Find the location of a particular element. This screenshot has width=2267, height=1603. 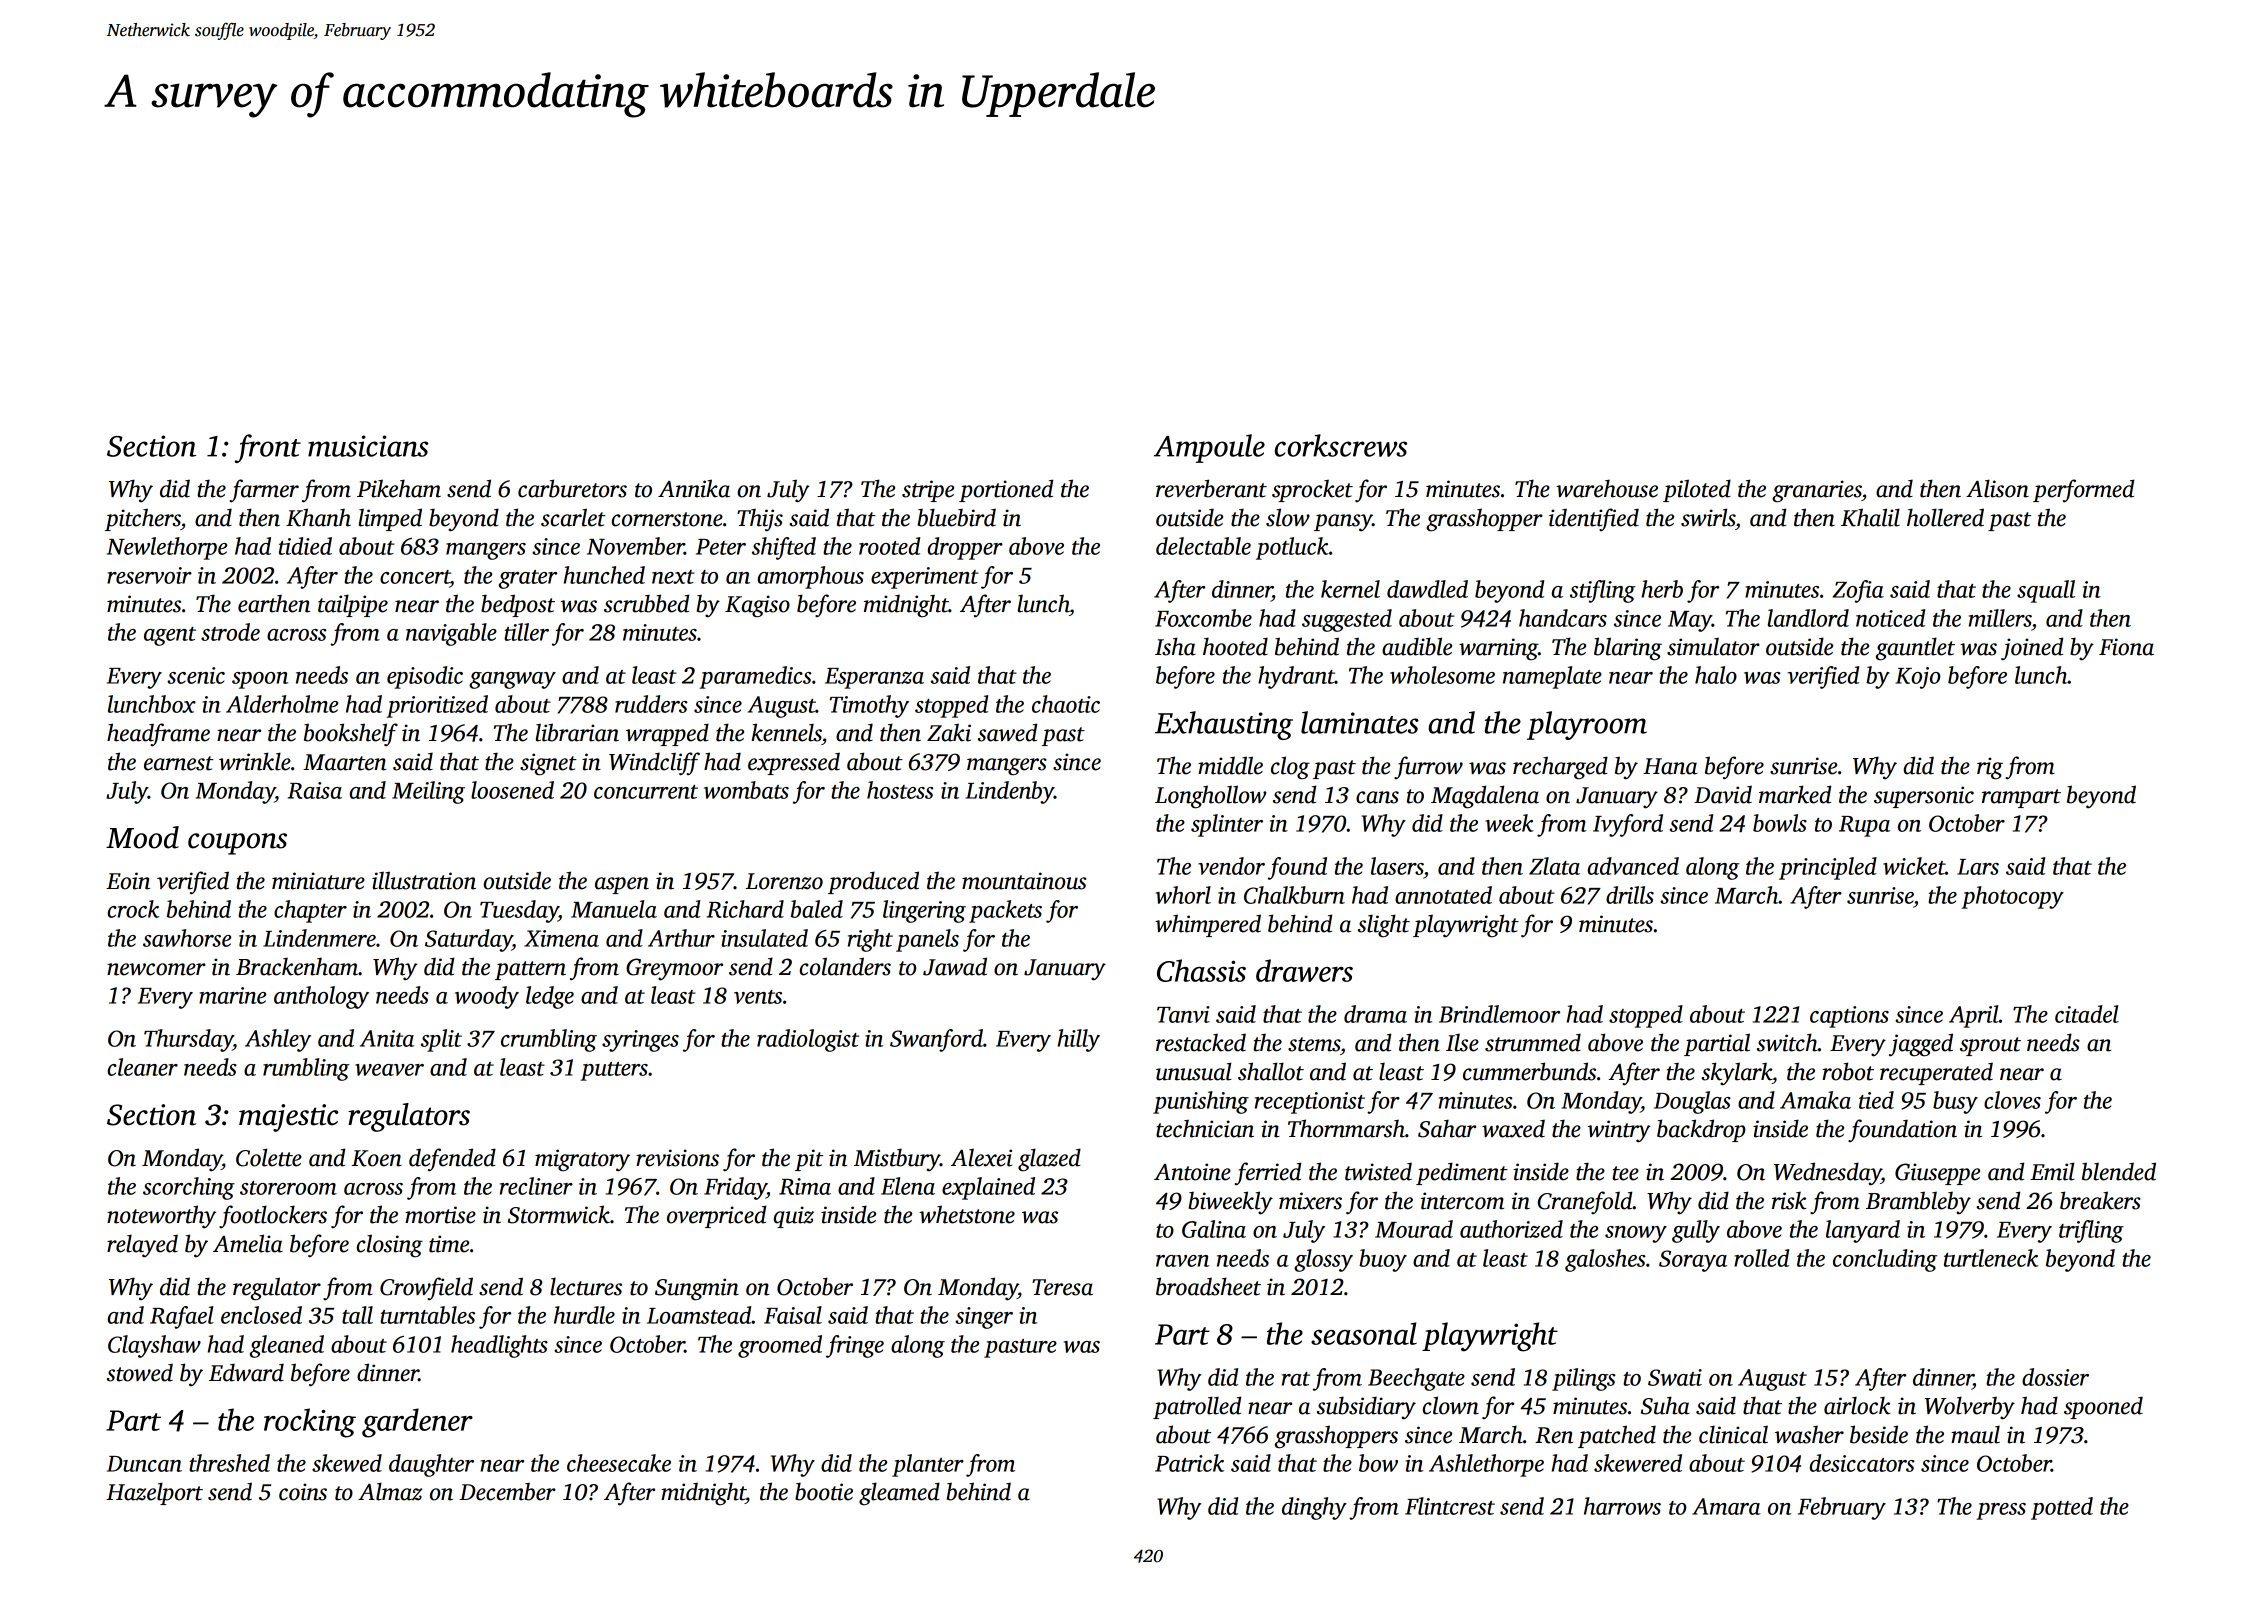

Foxcombe is located at coordinates (1203, 618).
